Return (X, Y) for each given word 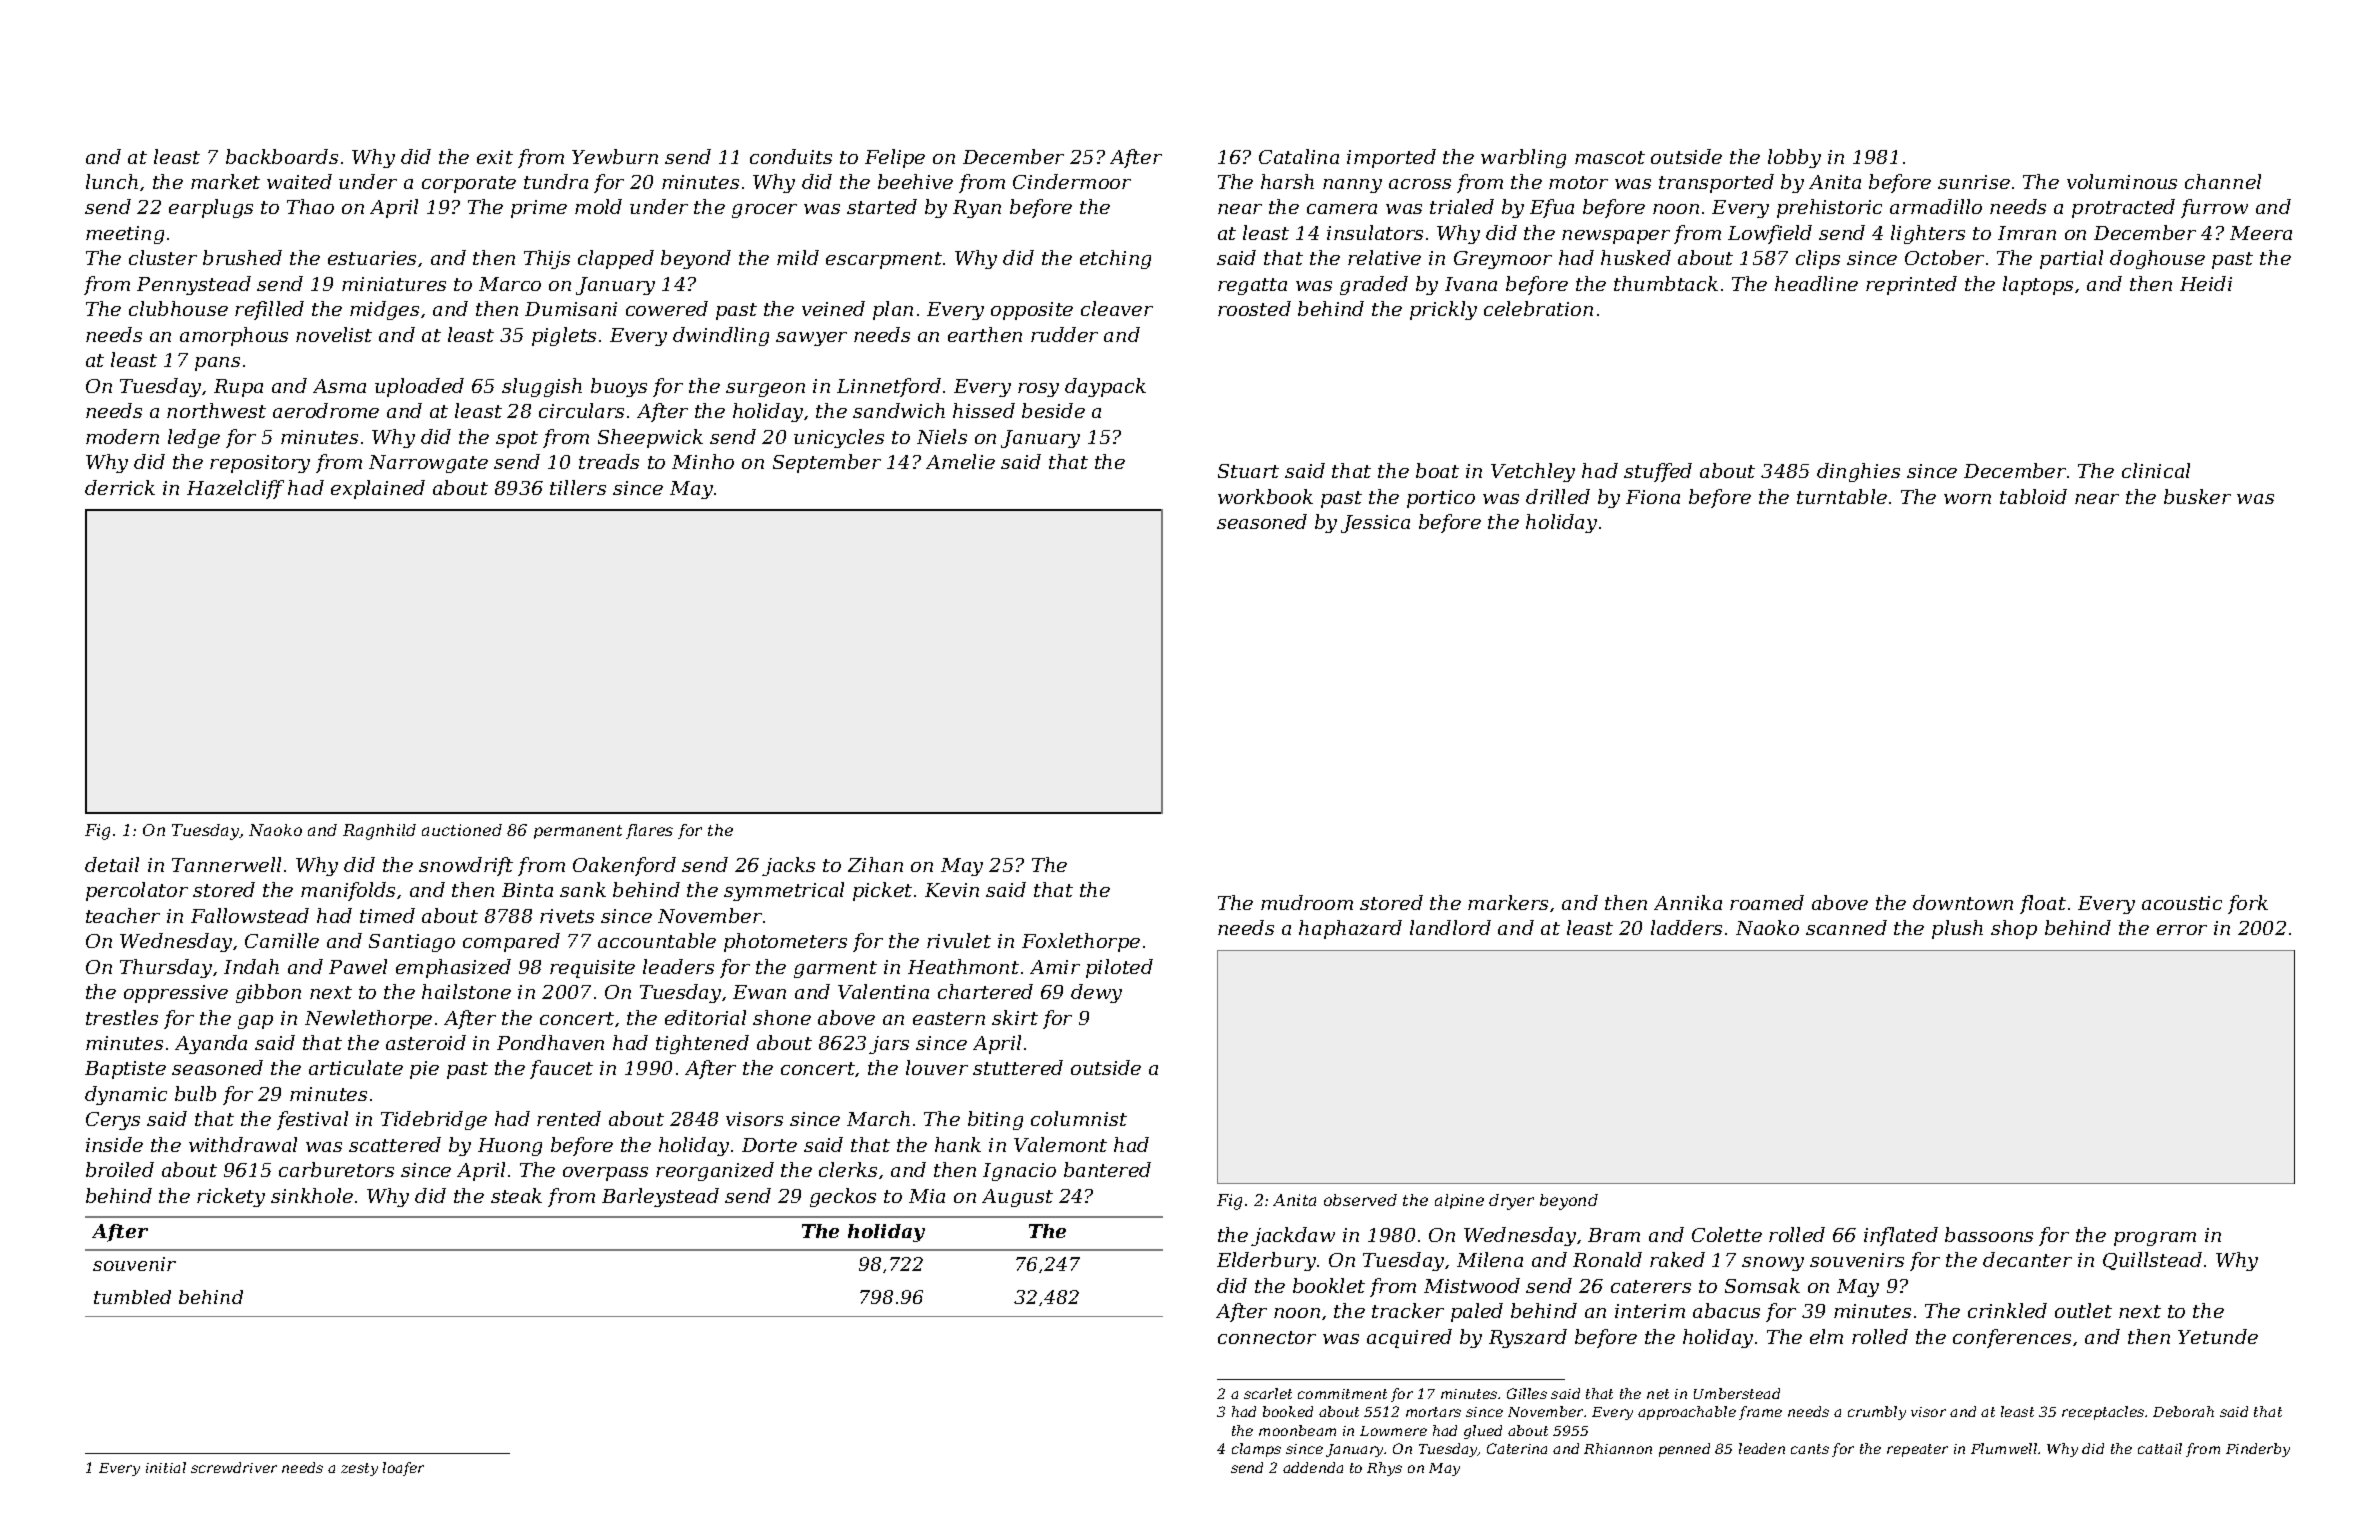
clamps (1256, 1450)
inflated (1901, 1236)
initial (166, 1467)
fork (2248, 904)
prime (539, 209)
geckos (843, 1197)
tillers (578, 487)
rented (569, 1118)
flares (649, 831)
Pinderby (2258, 1450)
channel (2223, 181)
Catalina (1299, 156)
